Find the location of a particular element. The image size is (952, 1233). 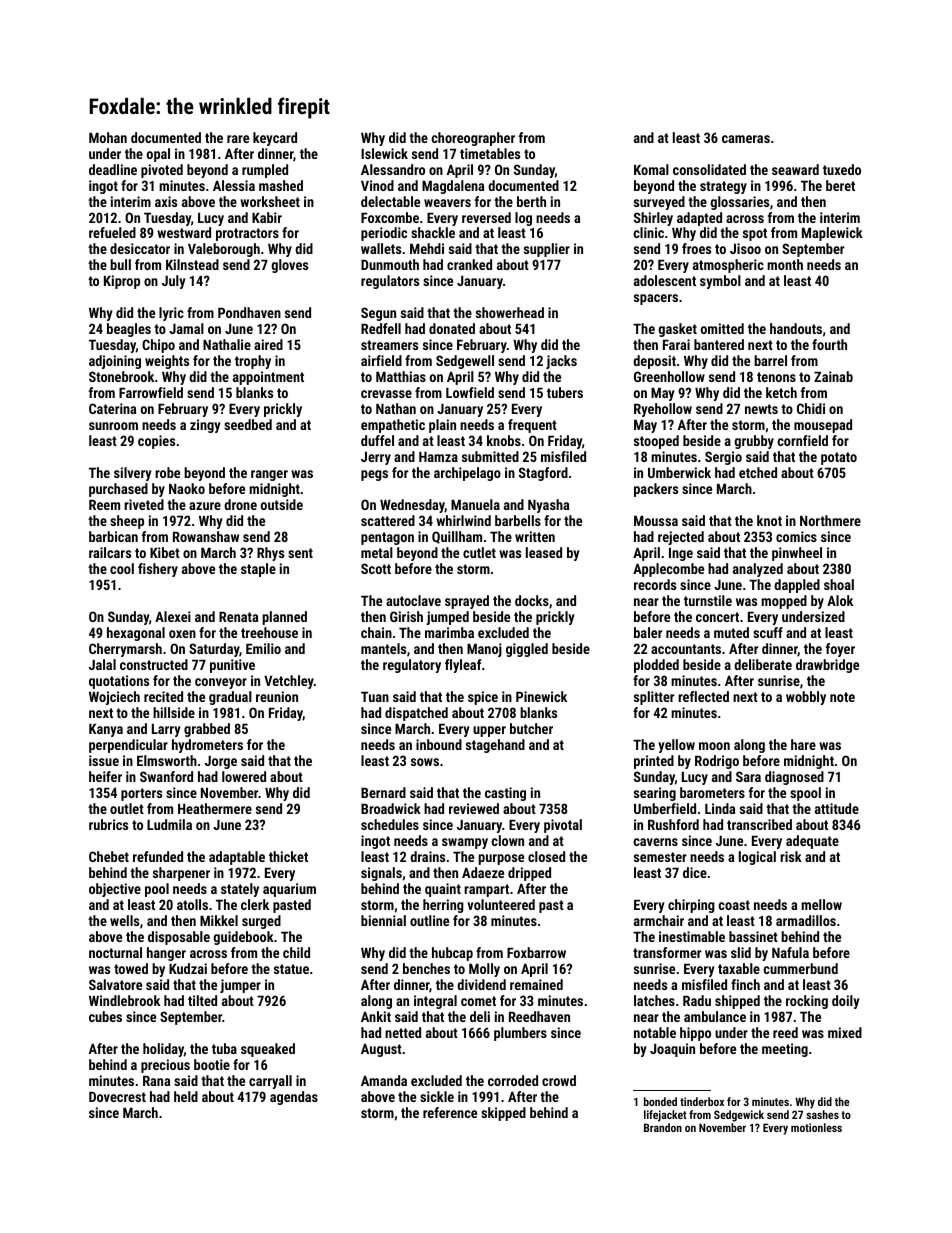

Brandon is located at coordinates (663, 1127).
